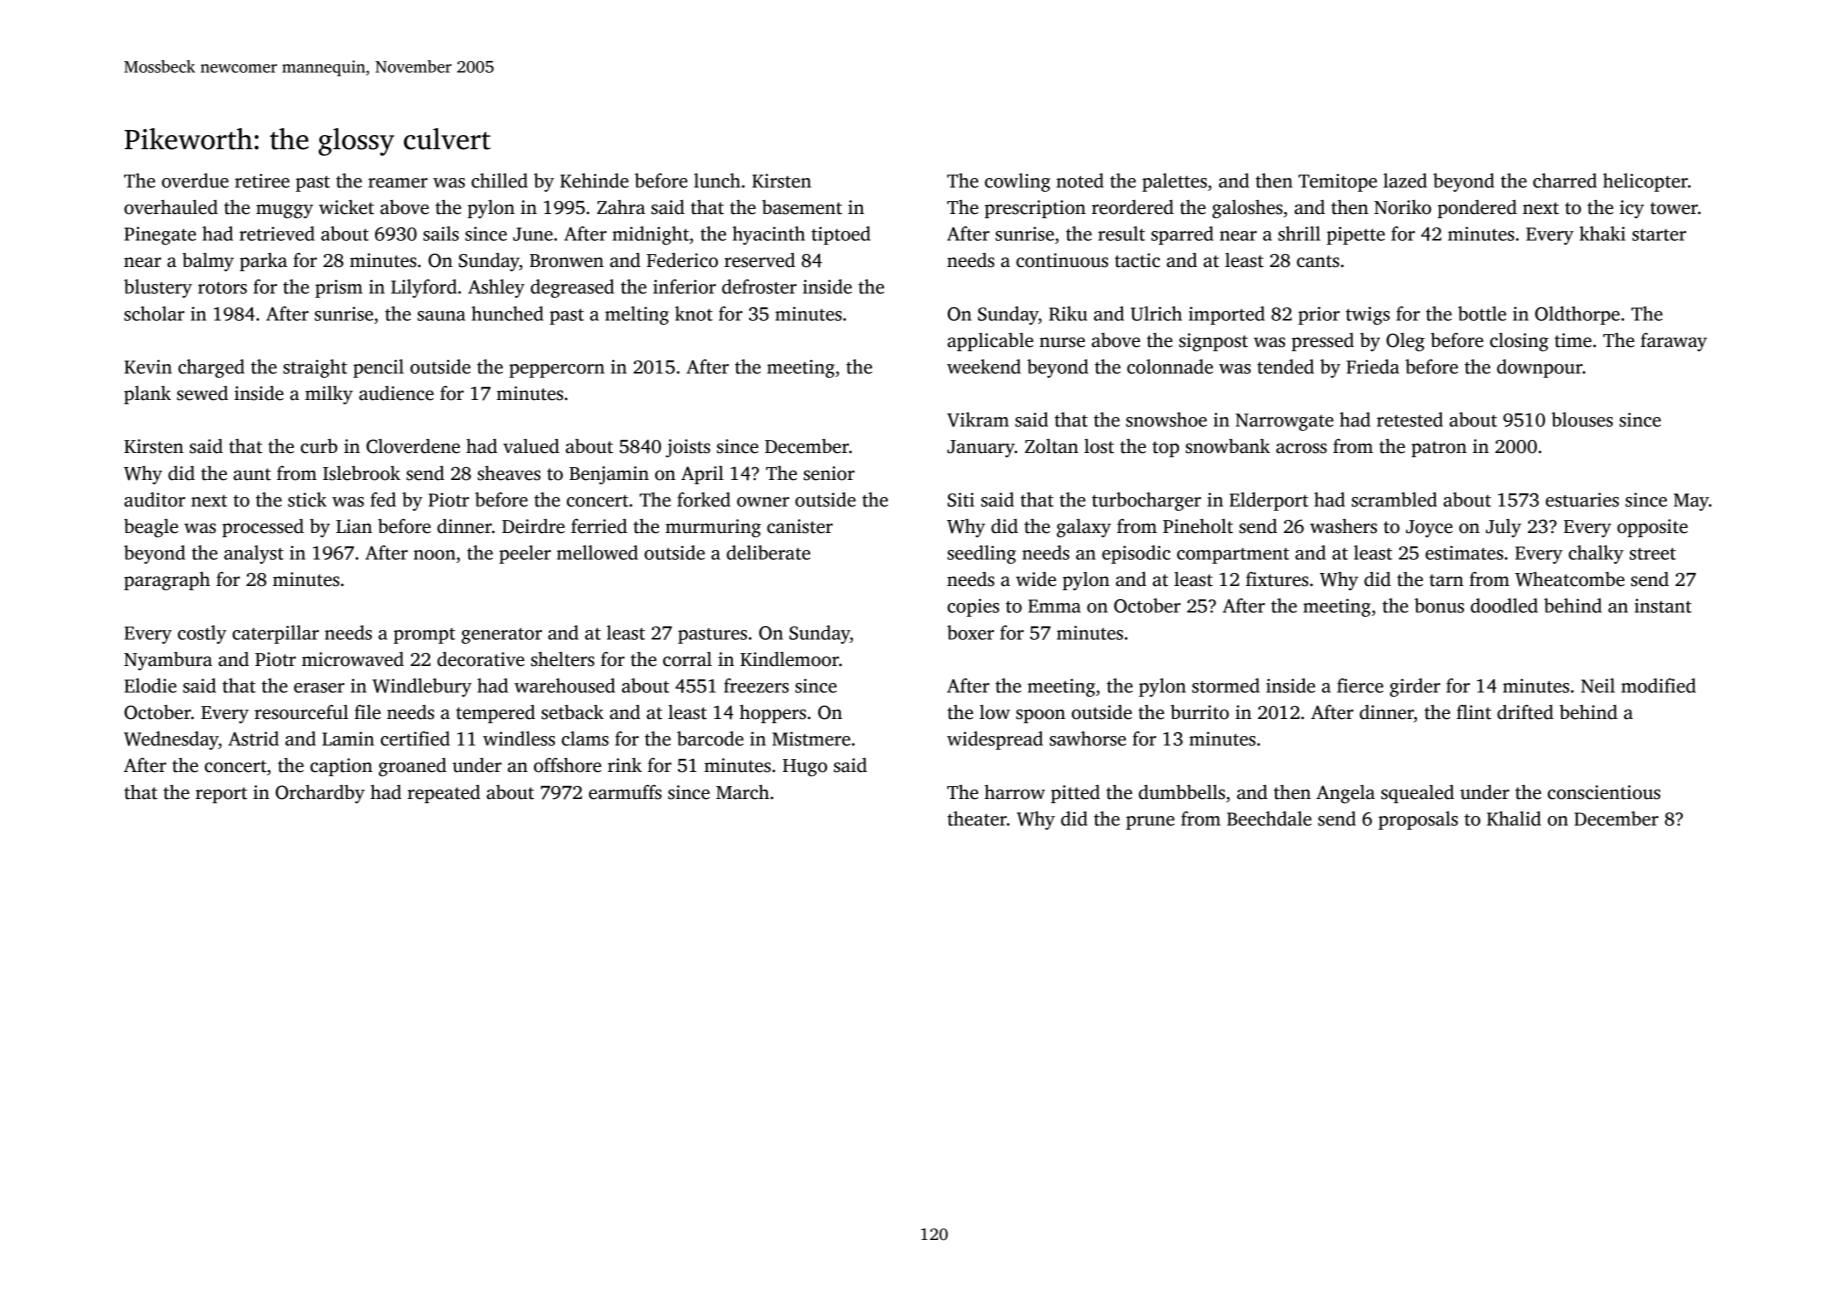 The image size is (1840, 1301). I want to click on burrito, so click(1200, 712).
